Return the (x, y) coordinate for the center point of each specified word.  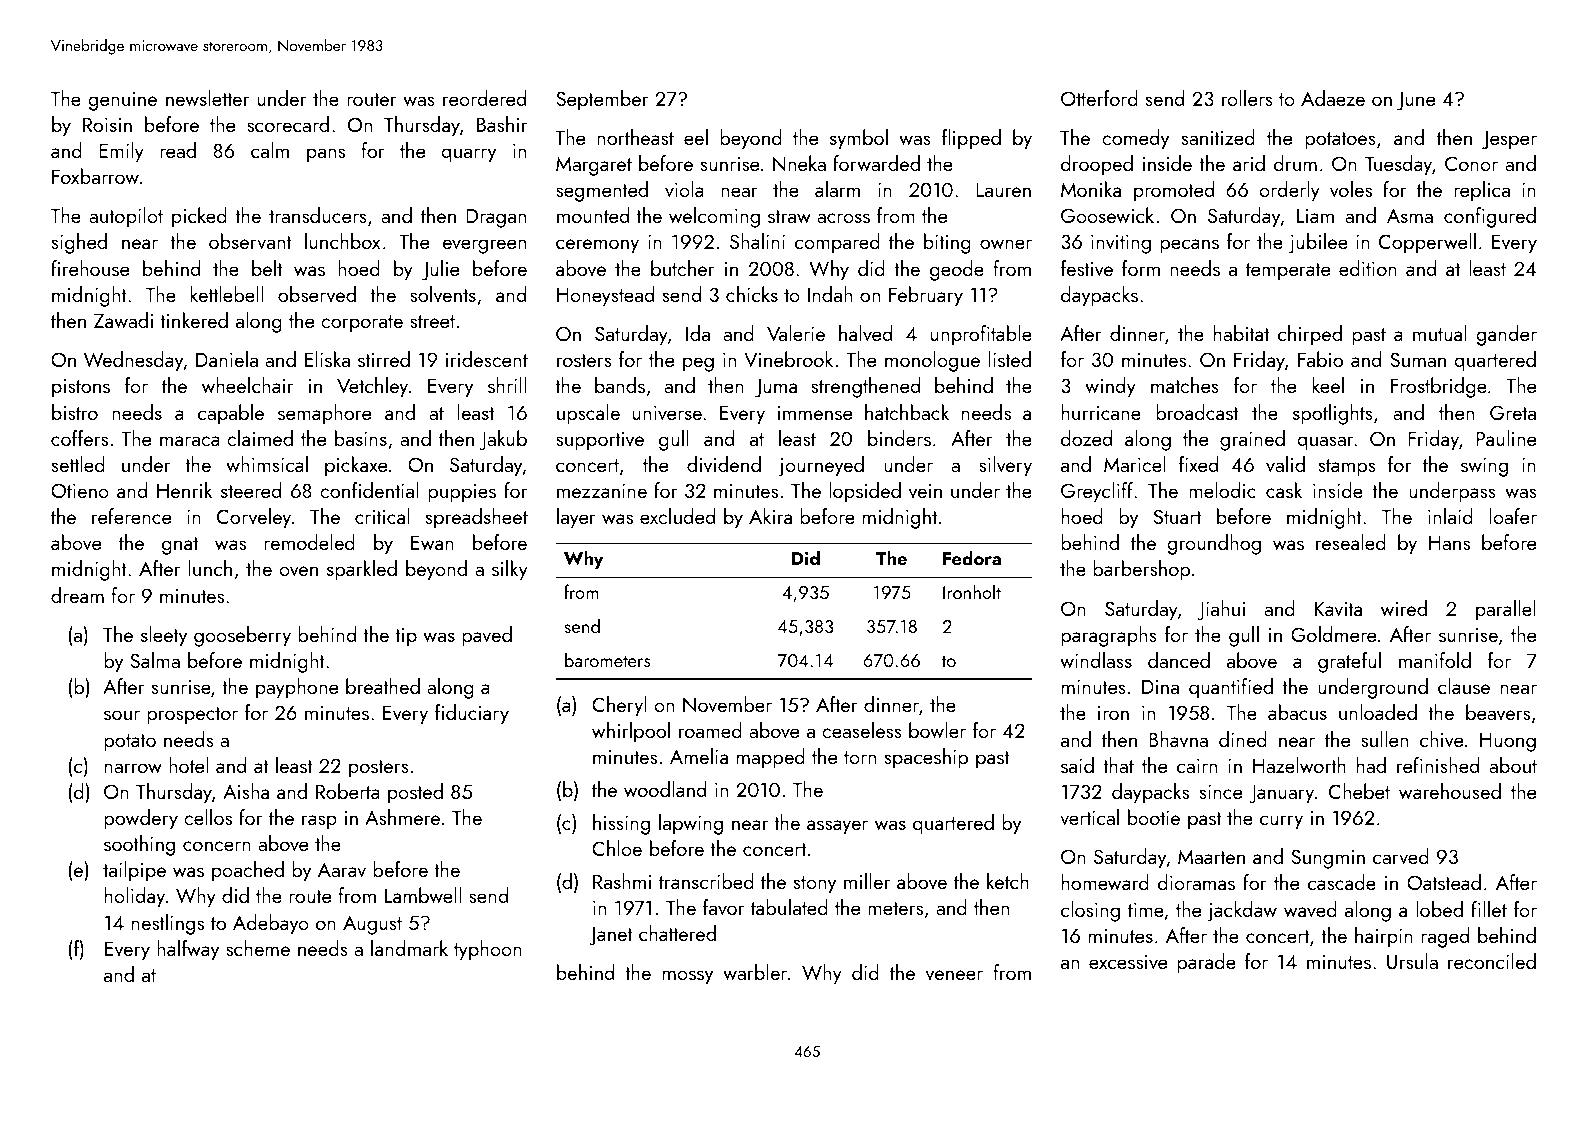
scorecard (288, 124)
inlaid (1450, 516)
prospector (192, 716)
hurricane (1101, 412)
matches (1185, 385)
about (1513, 765)
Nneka (799, 163)
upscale (588, 414)
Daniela (227, 359)
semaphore (324, 414)
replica (1482, 191)
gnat (180, 546)
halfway (188, 950)
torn (860, 757)
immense (815, 413)
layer (576, 518)
